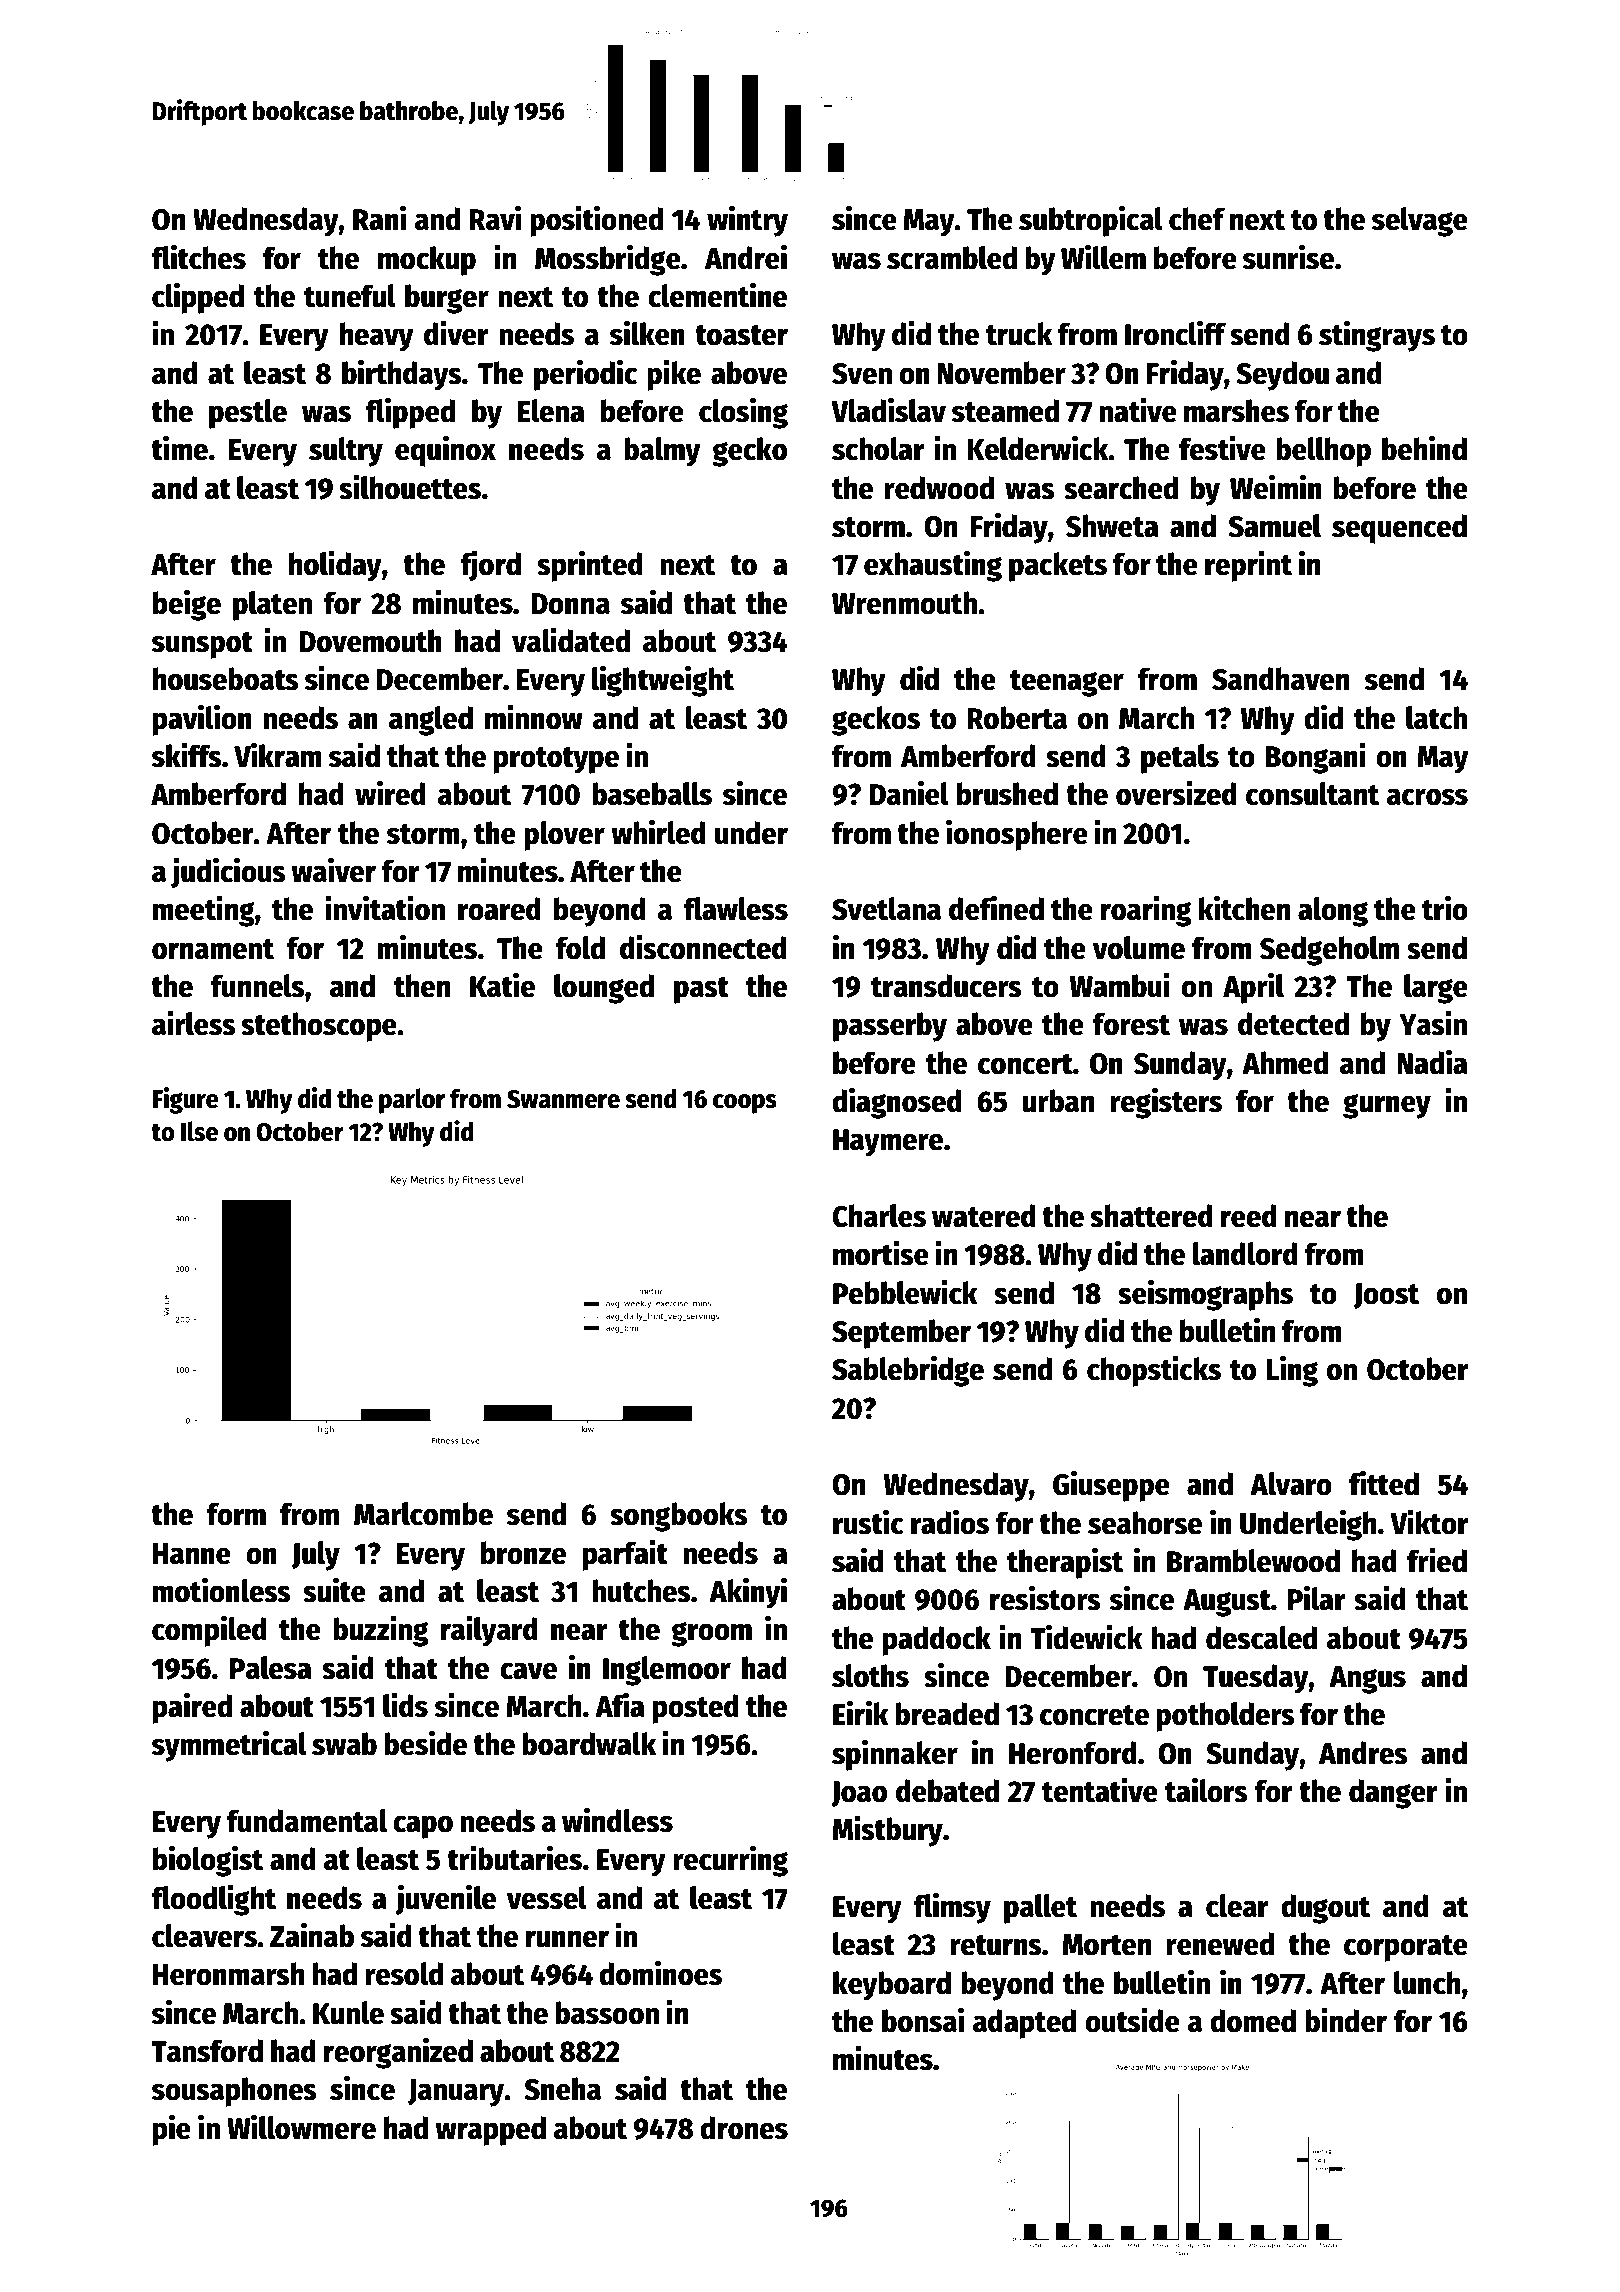 The width and height of the page is (1620, 2292). What do you see at coordinates (1386, 1296) in the page?
I see `Joost` at bounding box center [1386, 1296].
